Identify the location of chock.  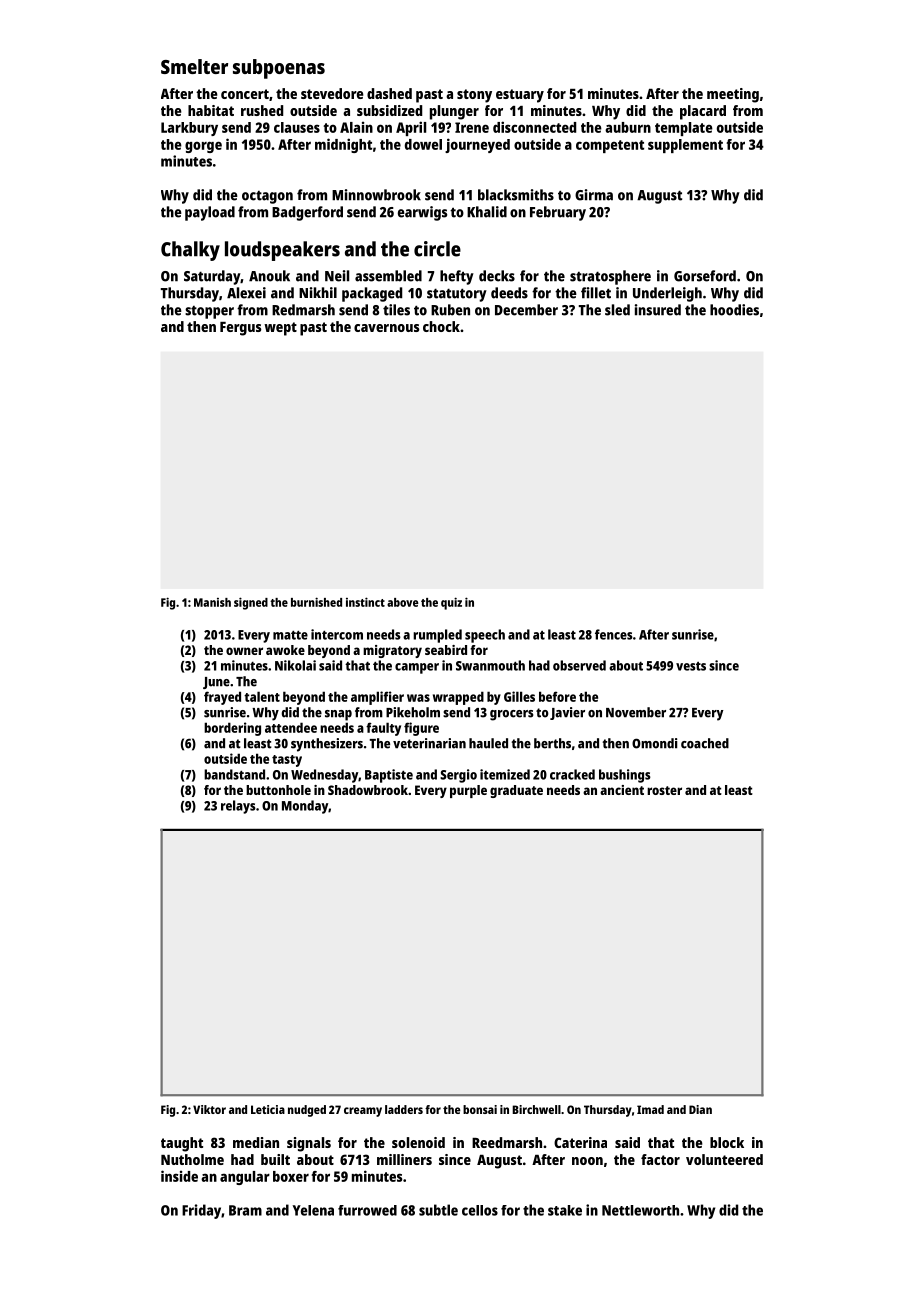
(441, 326).
